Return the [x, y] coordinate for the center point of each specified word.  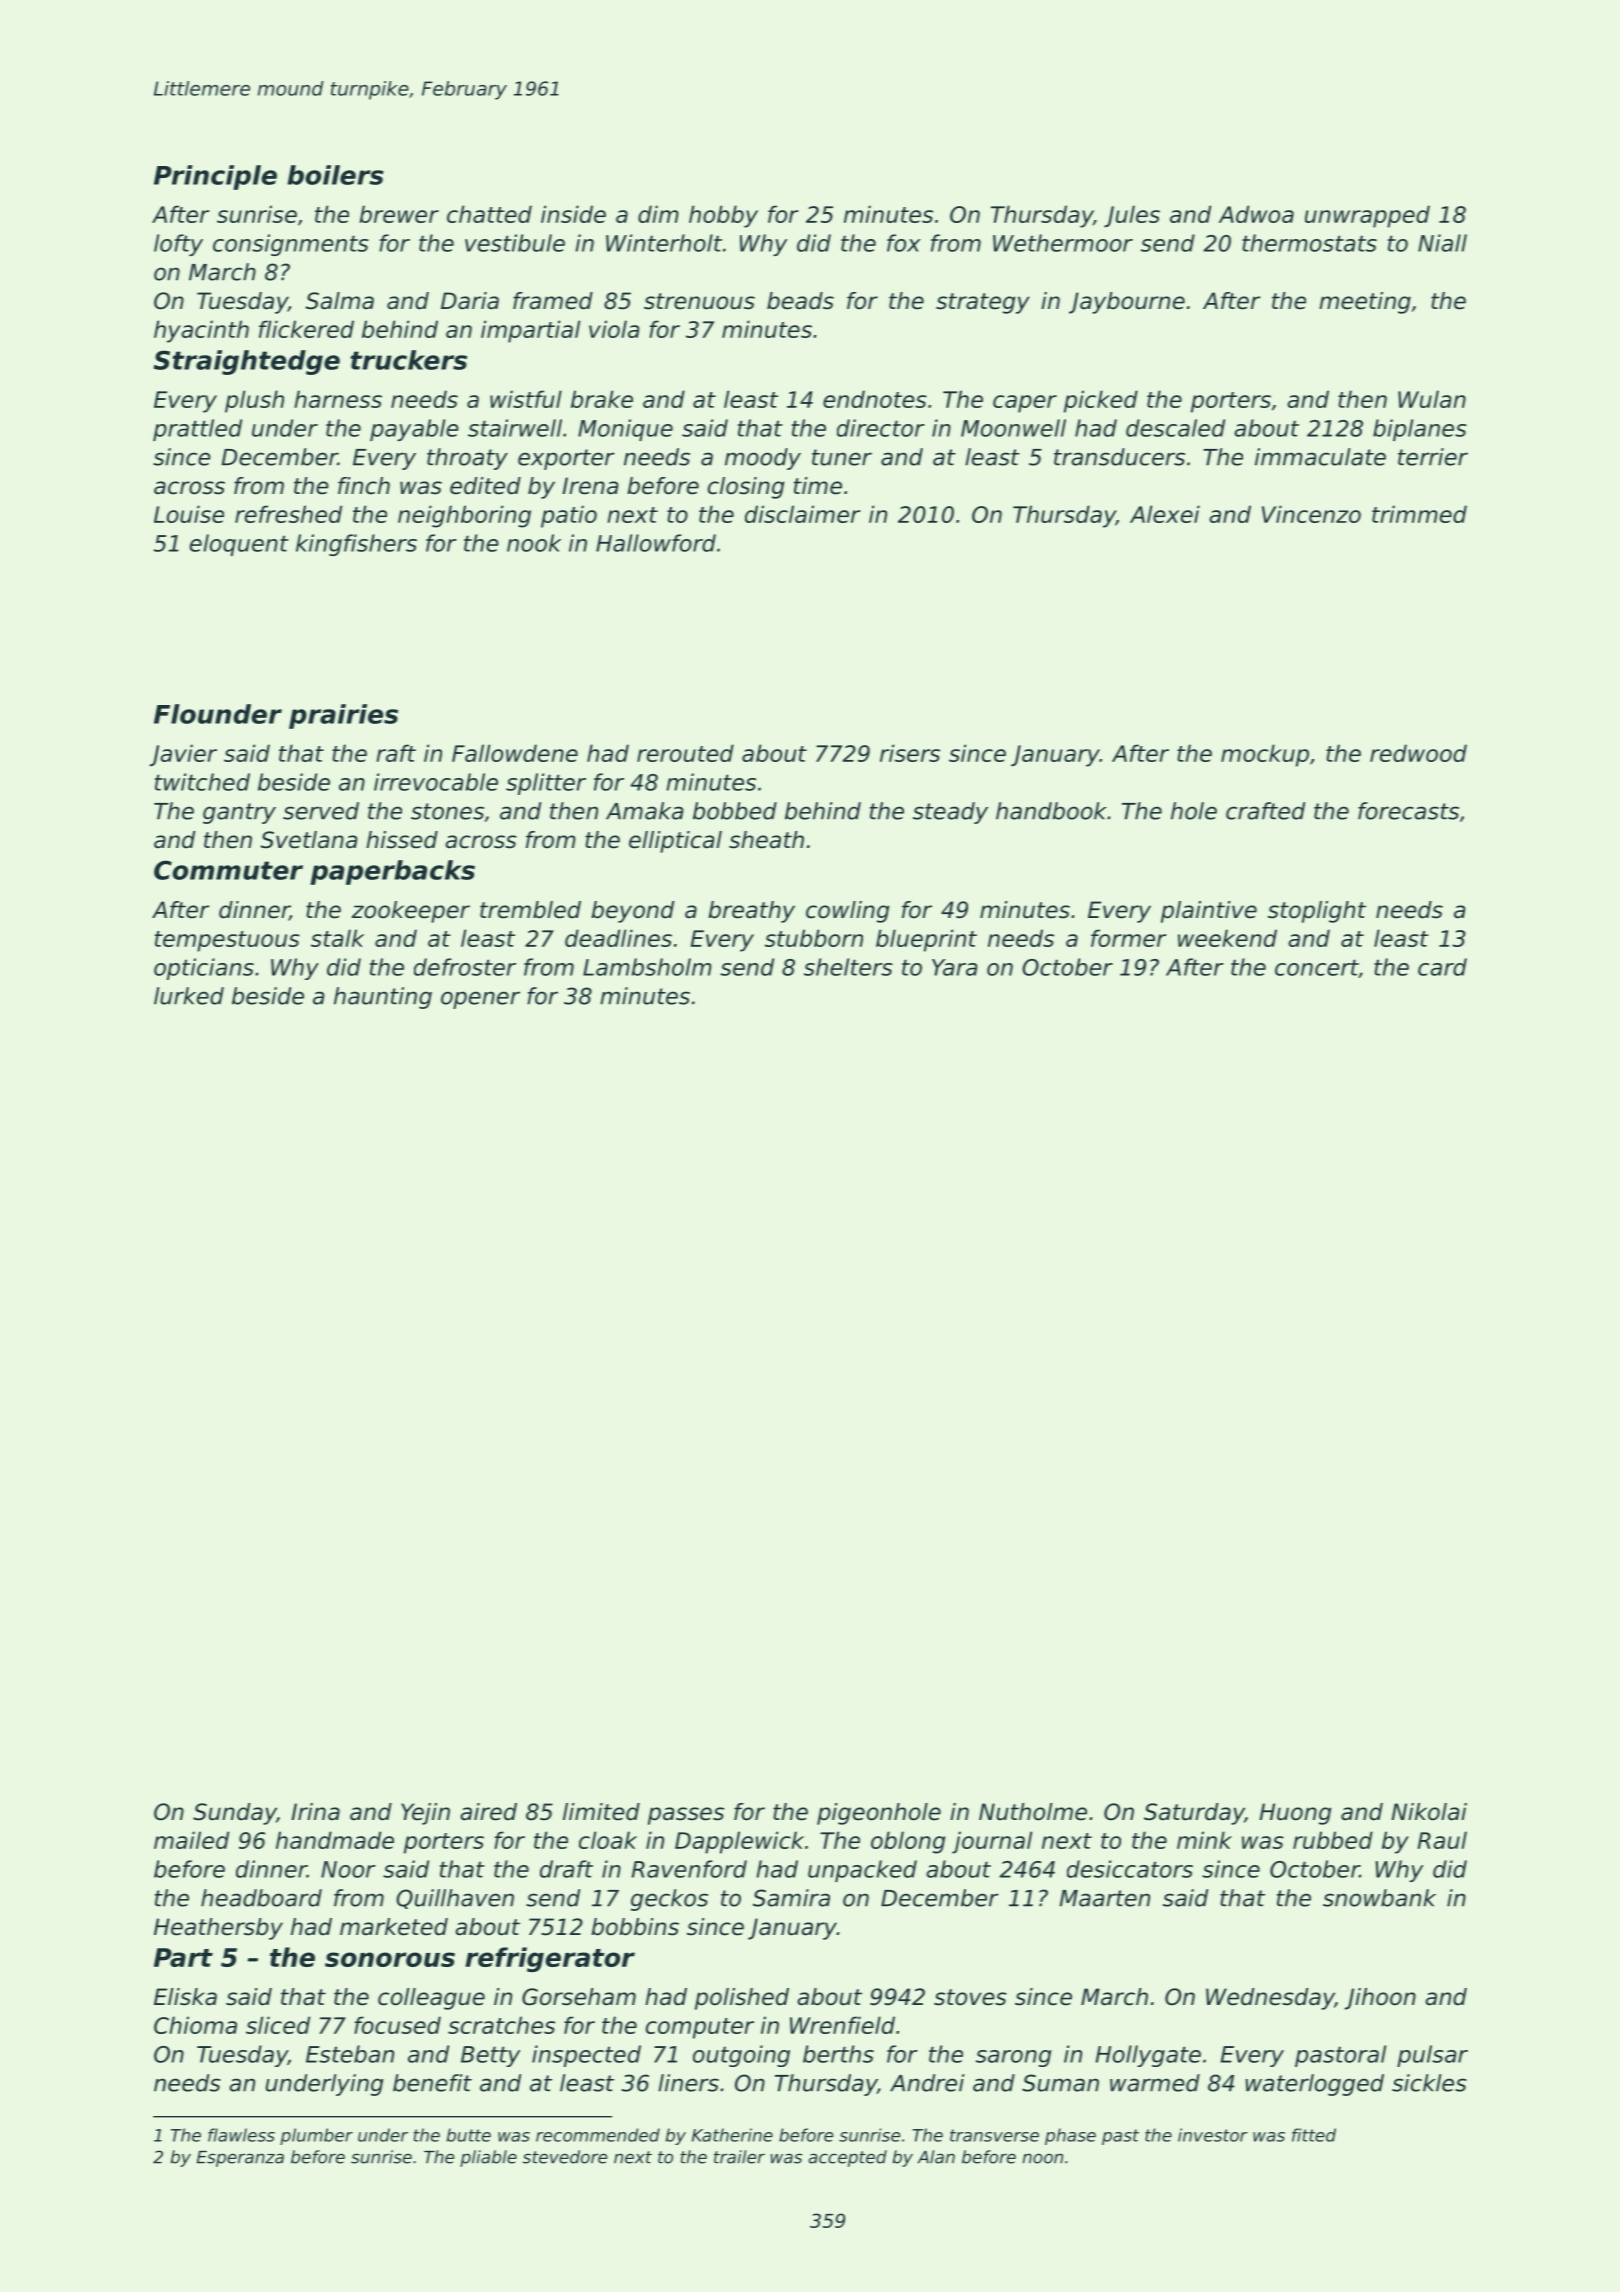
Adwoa [1256, 214]
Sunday [235, 1814]
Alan [936, 2157]
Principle [215, 177]
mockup [1265, 755]
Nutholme [1033, 1812]
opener [480, 1000]
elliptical [675, 842]
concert [1317, 968]
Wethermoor [1063, 243]
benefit [432, 2083]
